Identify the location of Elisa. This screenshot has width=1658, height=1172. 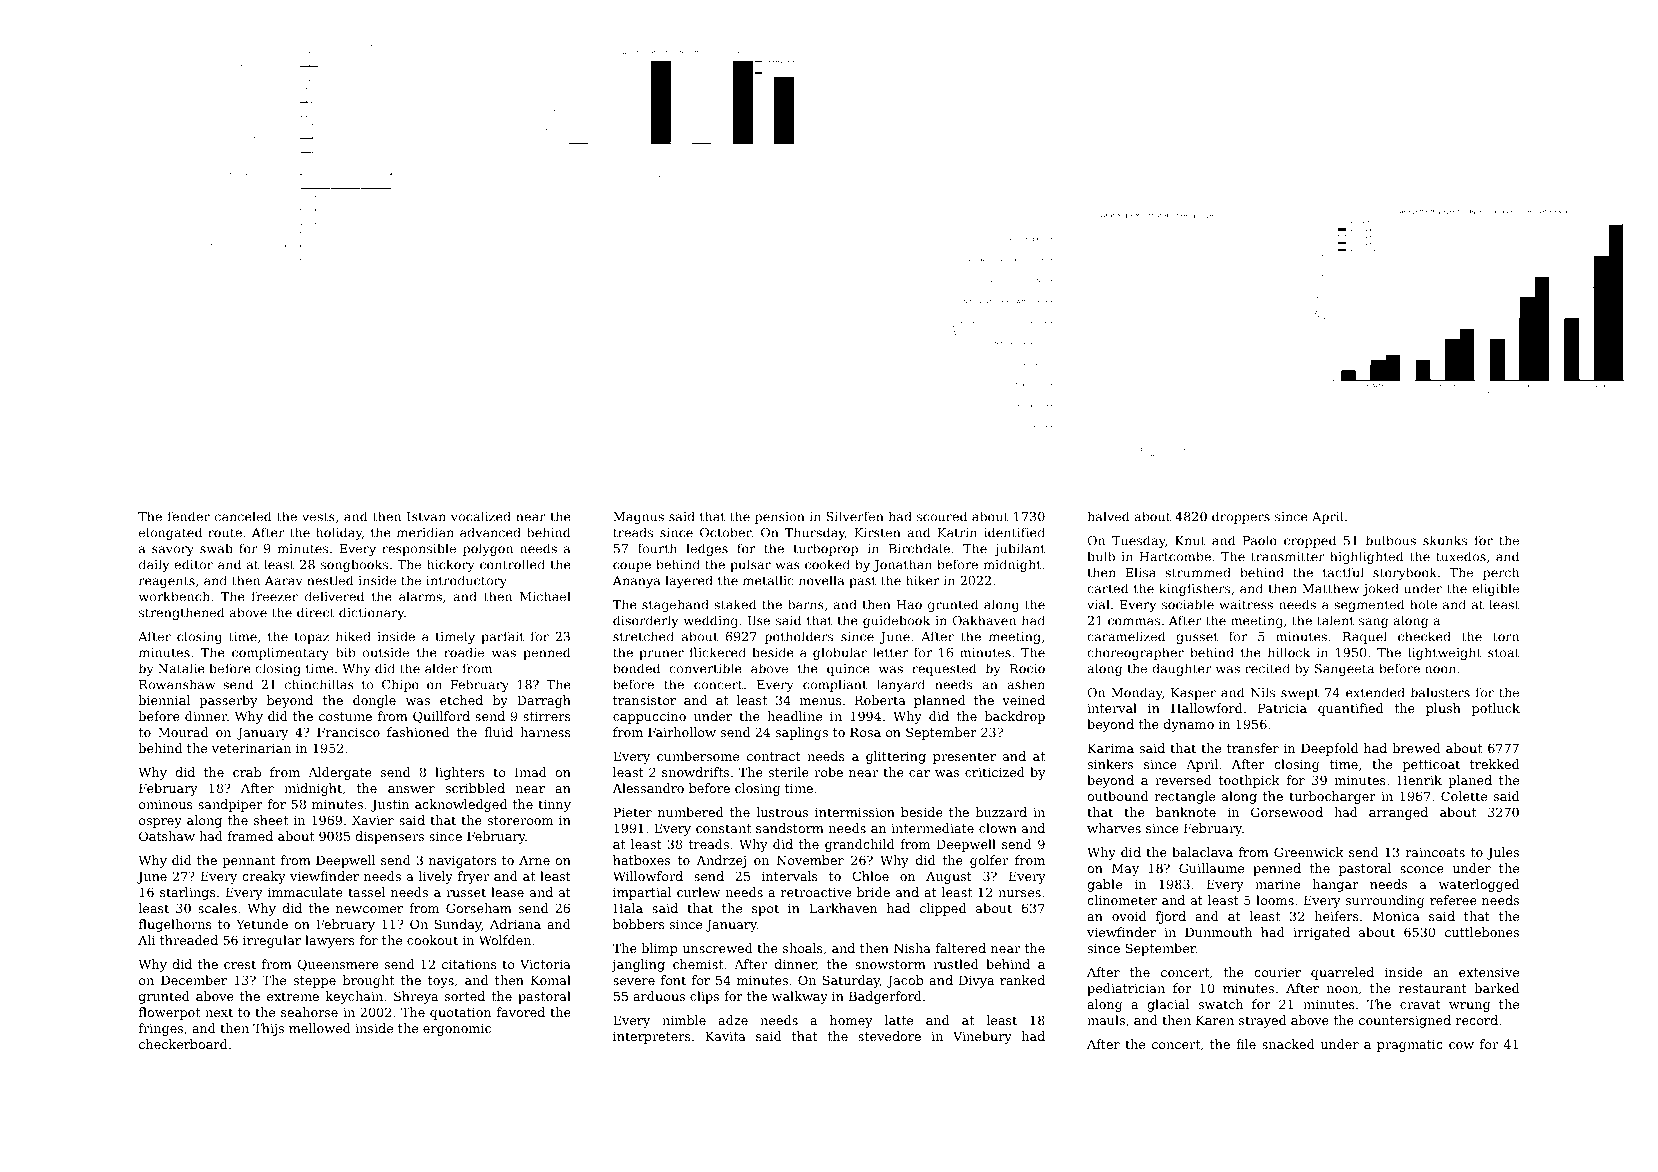
(1140, 572).
